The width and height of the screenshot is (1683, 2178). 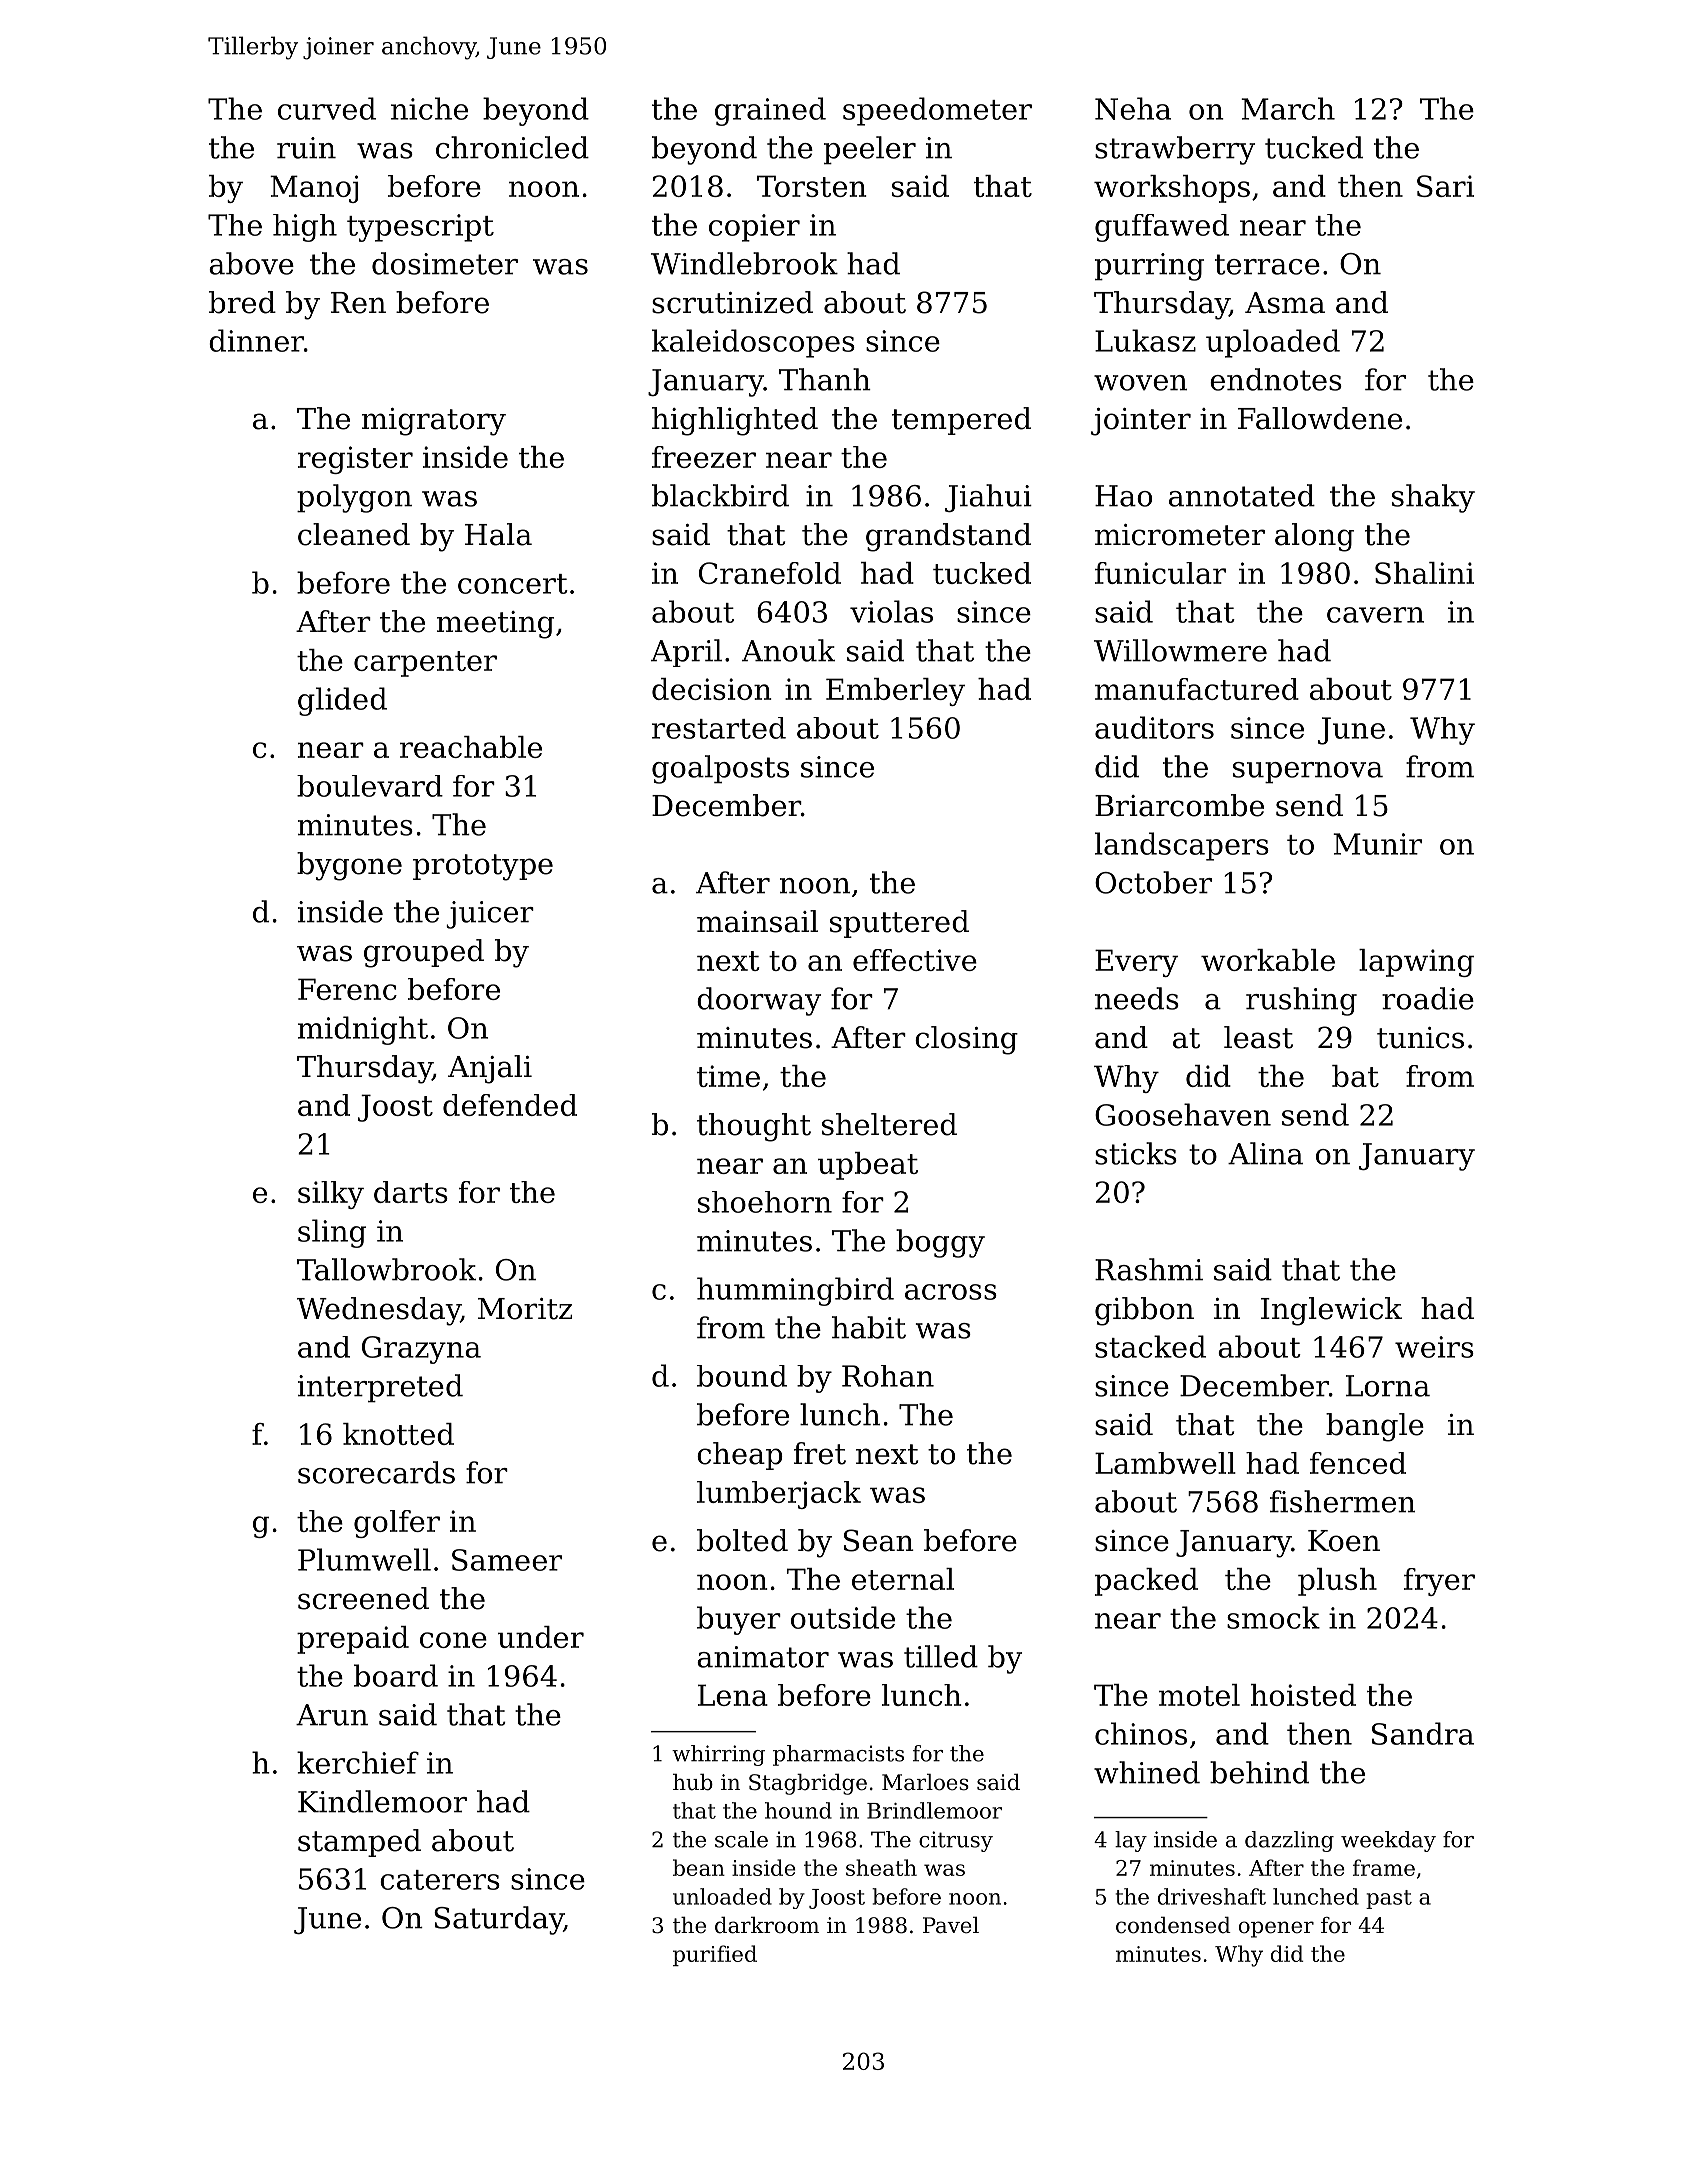 I want to click on speedometer, so click(x=937, y=111).
